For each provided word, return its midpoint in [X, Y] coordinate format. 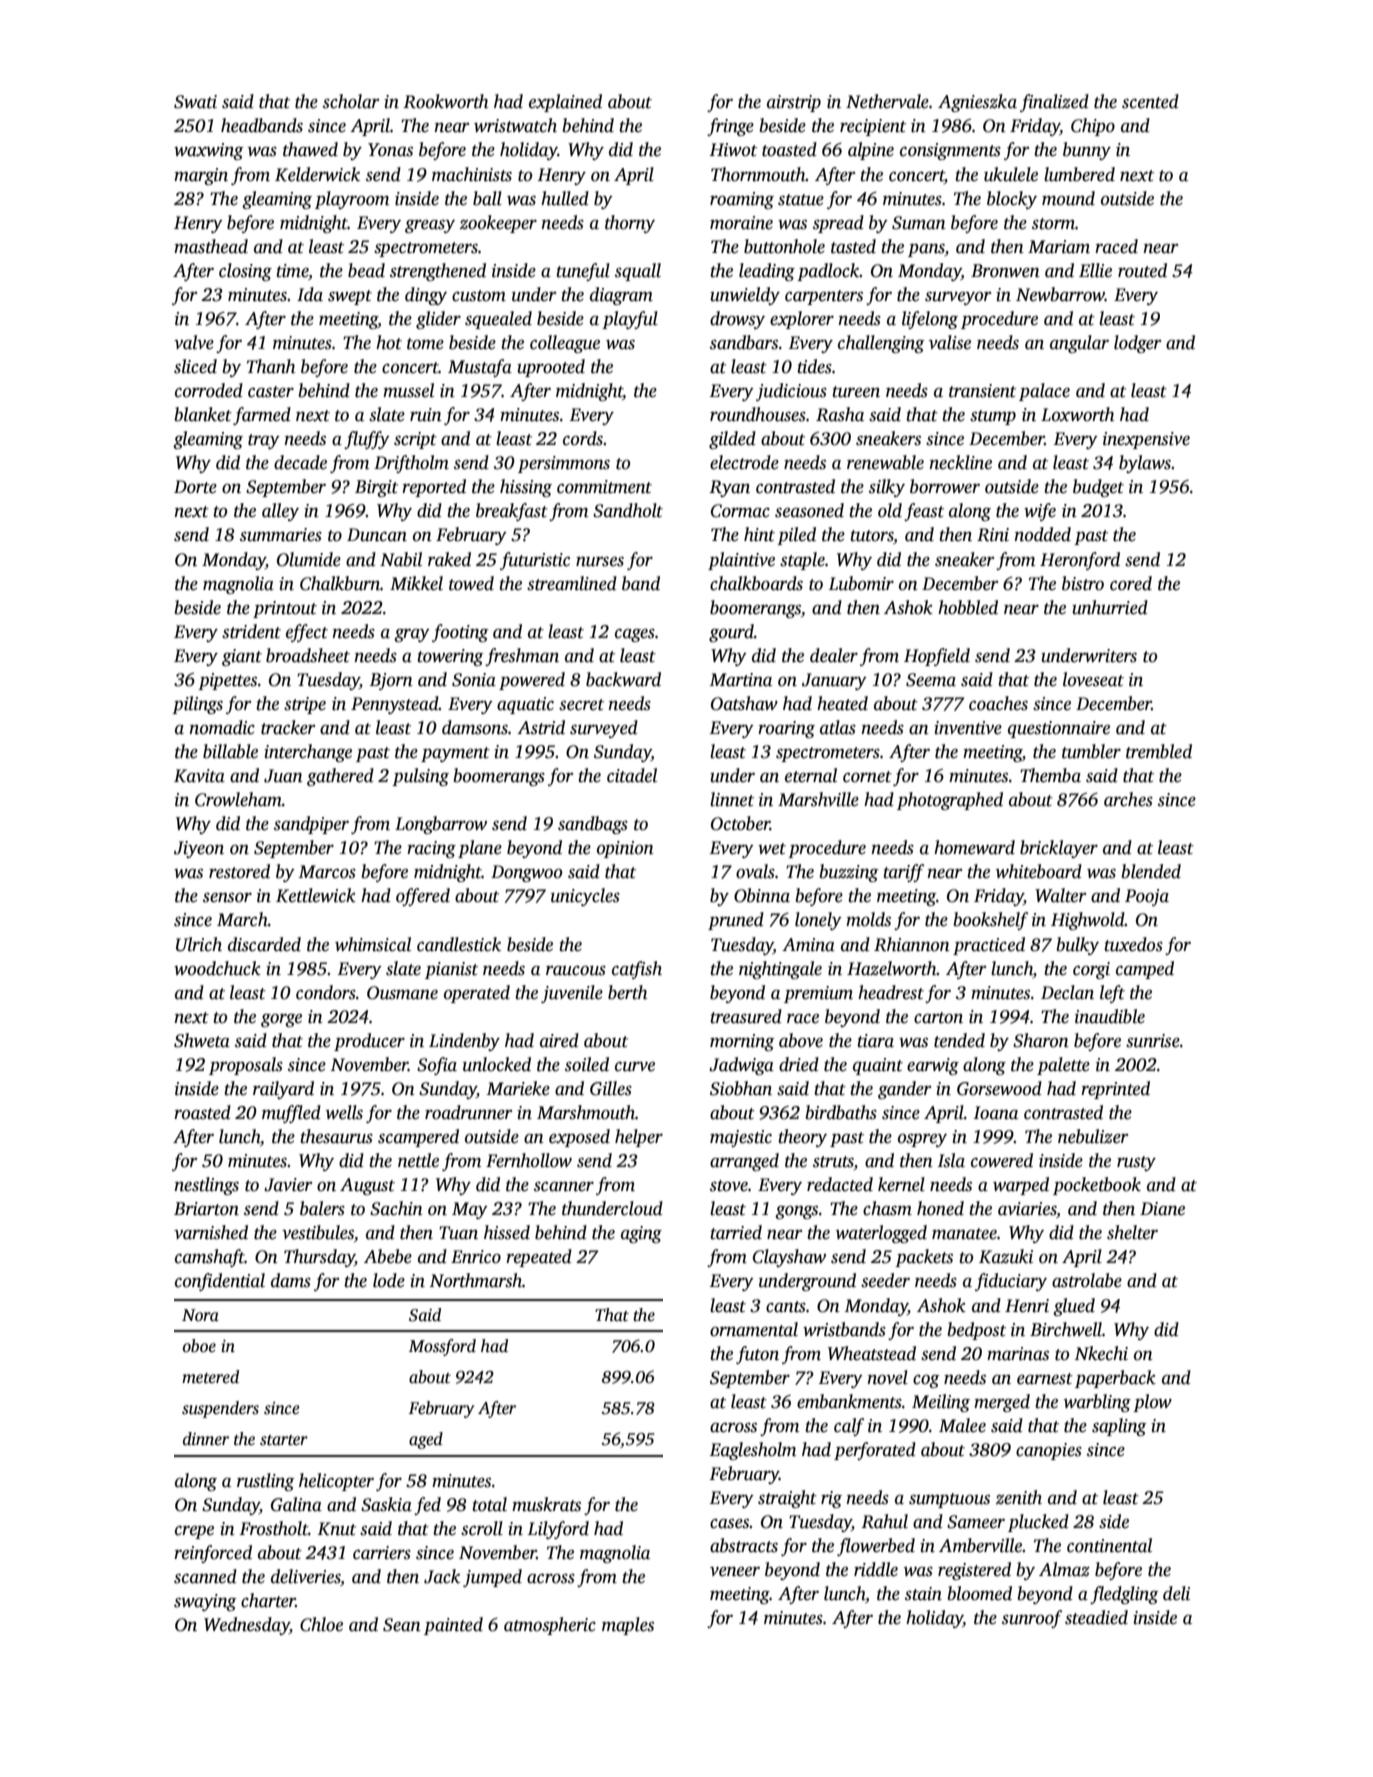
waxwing [209, 151]
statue [801, 200]
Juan [283, 776]
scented [1150, 101]
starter [284, 1440]
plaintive [741, 561]
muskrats [546, 1504]
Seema [931, 680]
